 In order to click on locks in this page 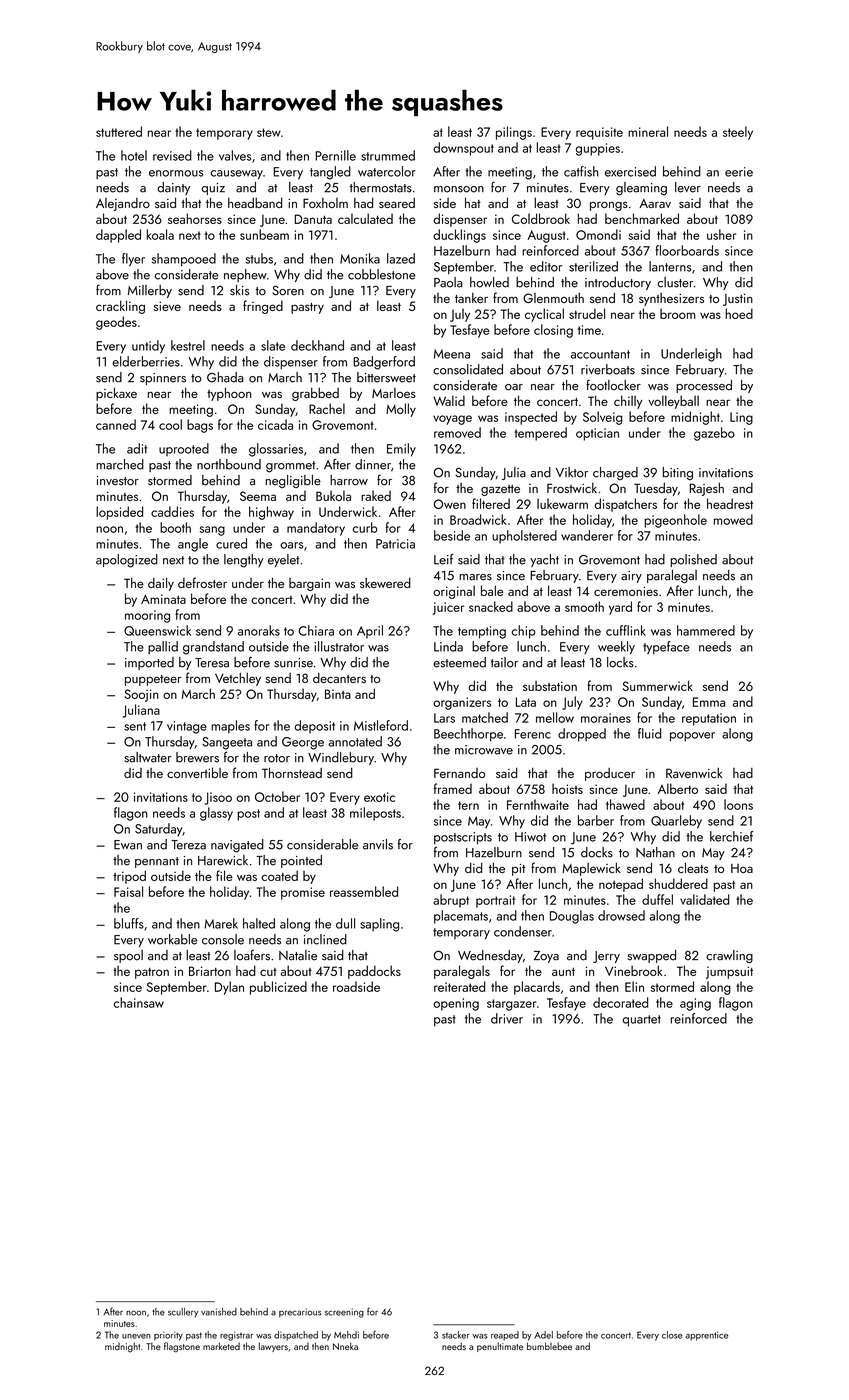, I will do `click(620, 662)`.
